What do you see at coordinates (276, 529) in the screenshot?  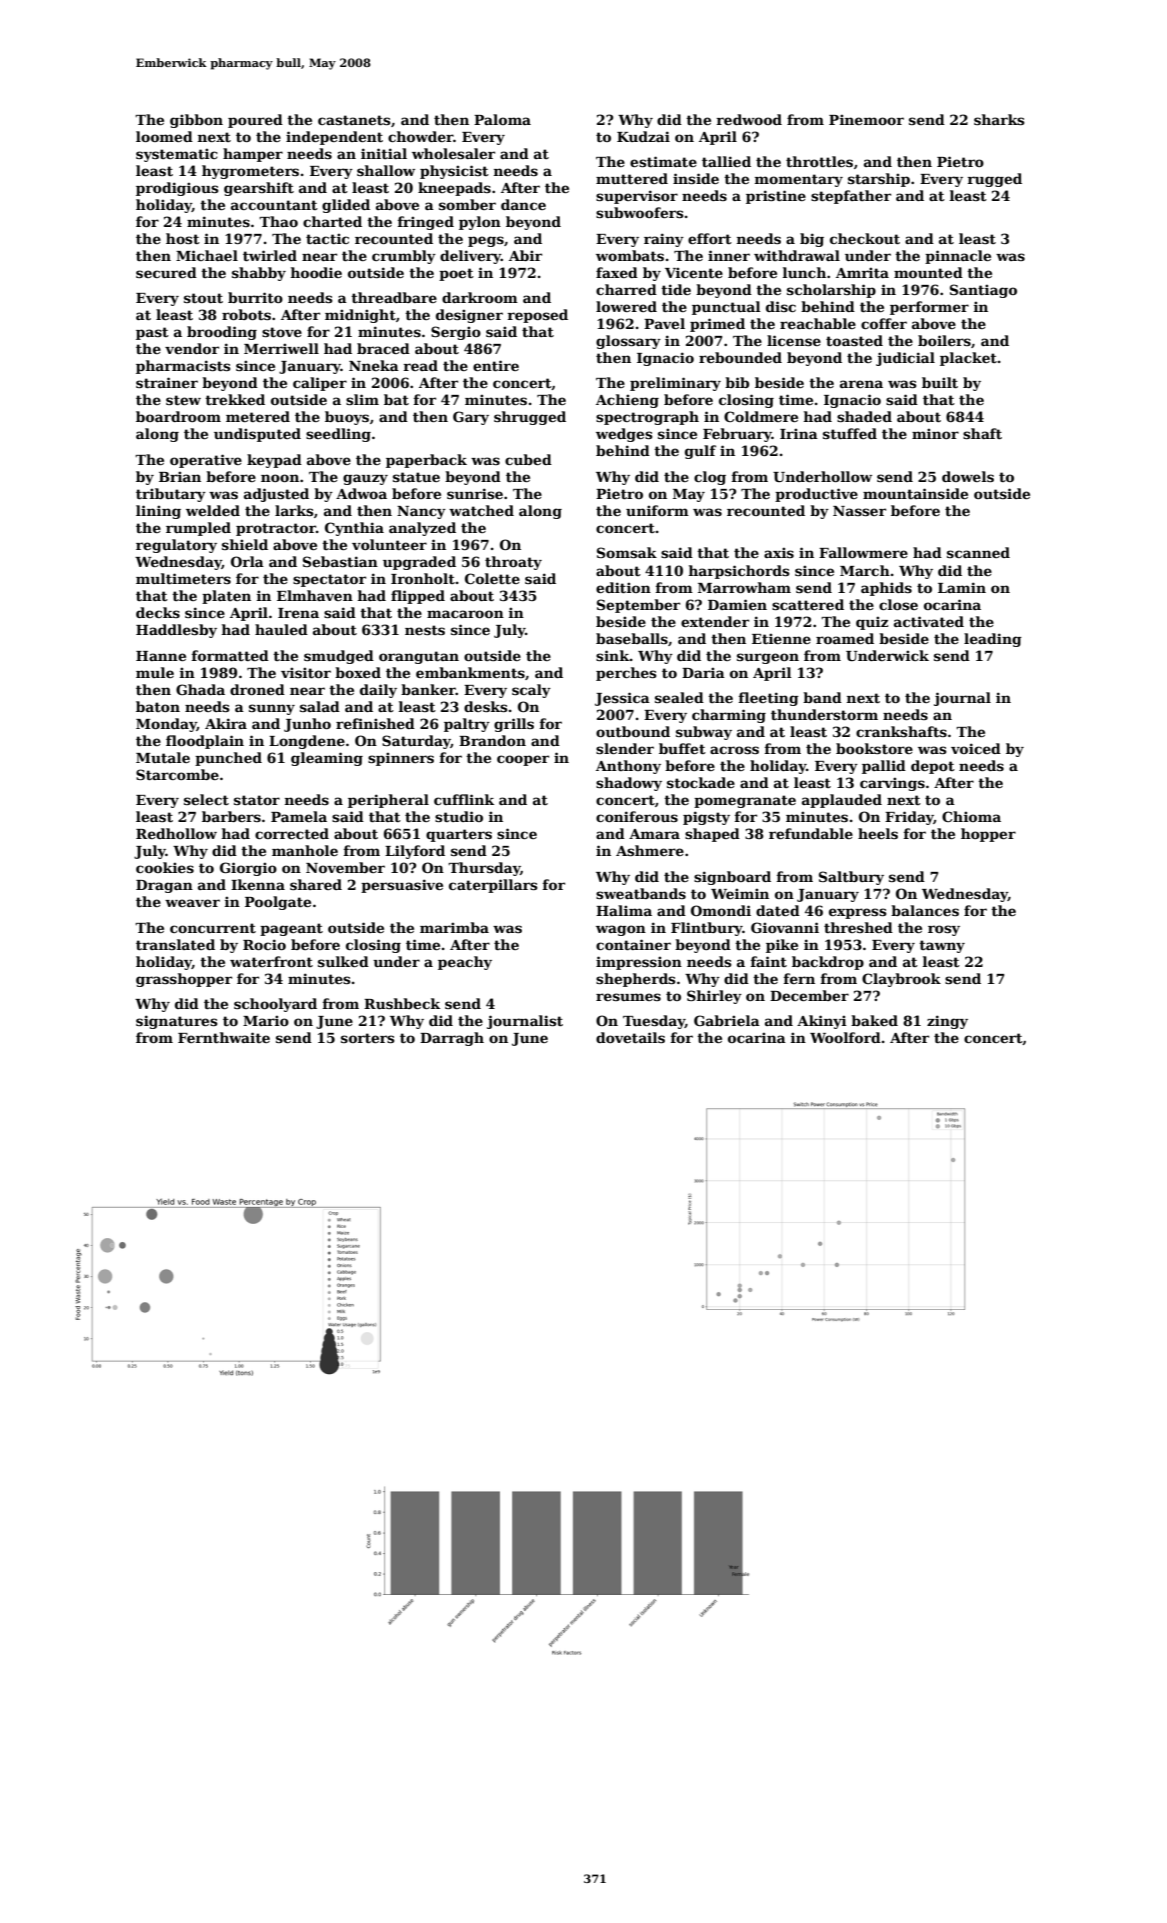 I see `protractor` at bounding box center [276, 529].
